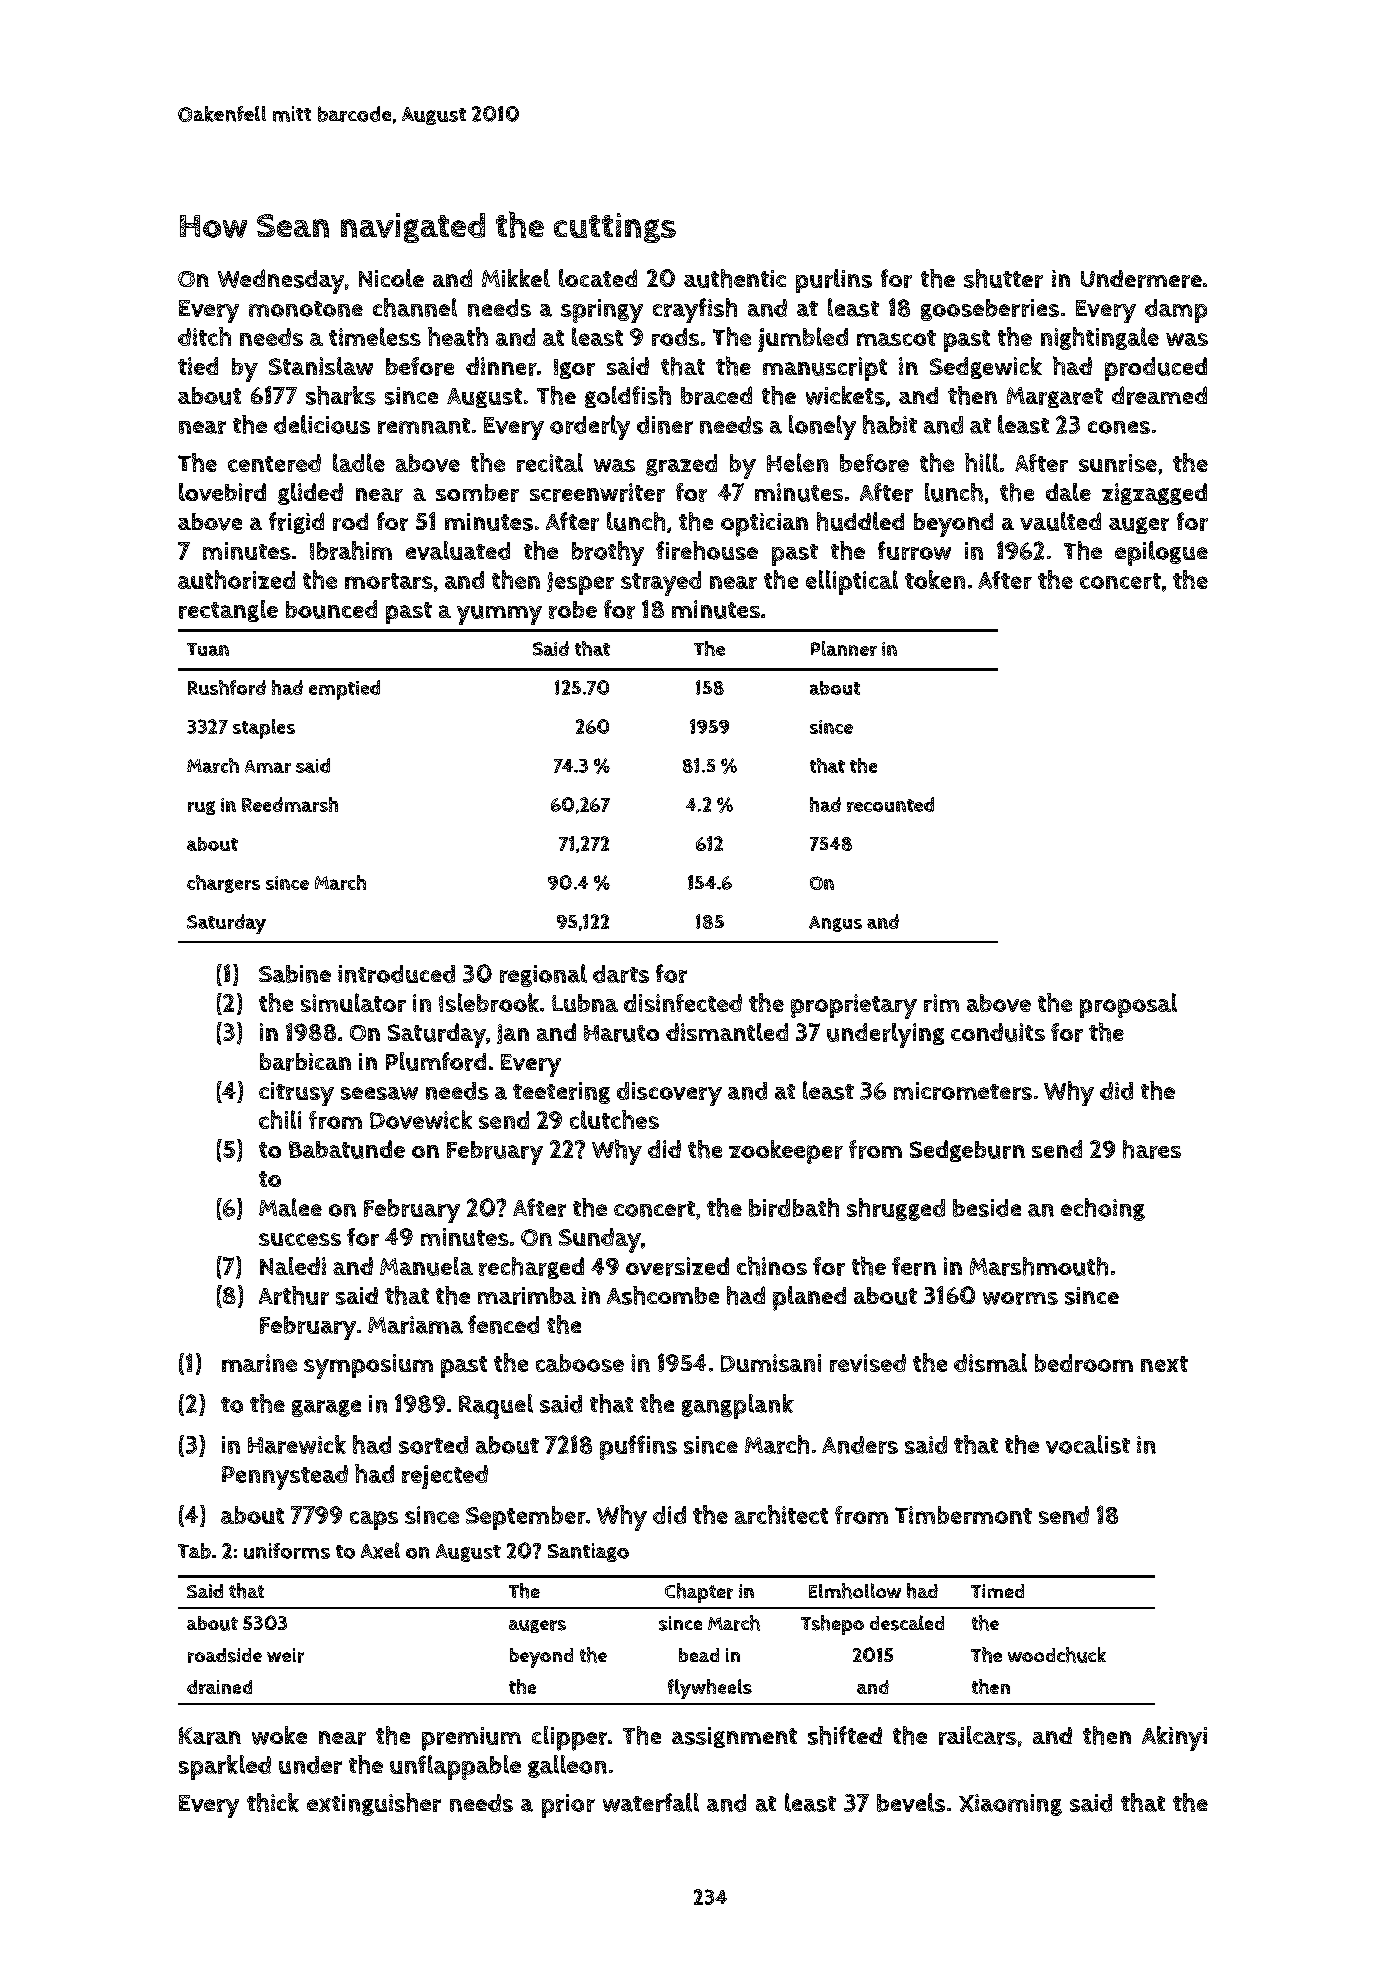 The width and height of the screenshot is (1386, 1969). I want to click on dreamed, so click(1159, 395).
